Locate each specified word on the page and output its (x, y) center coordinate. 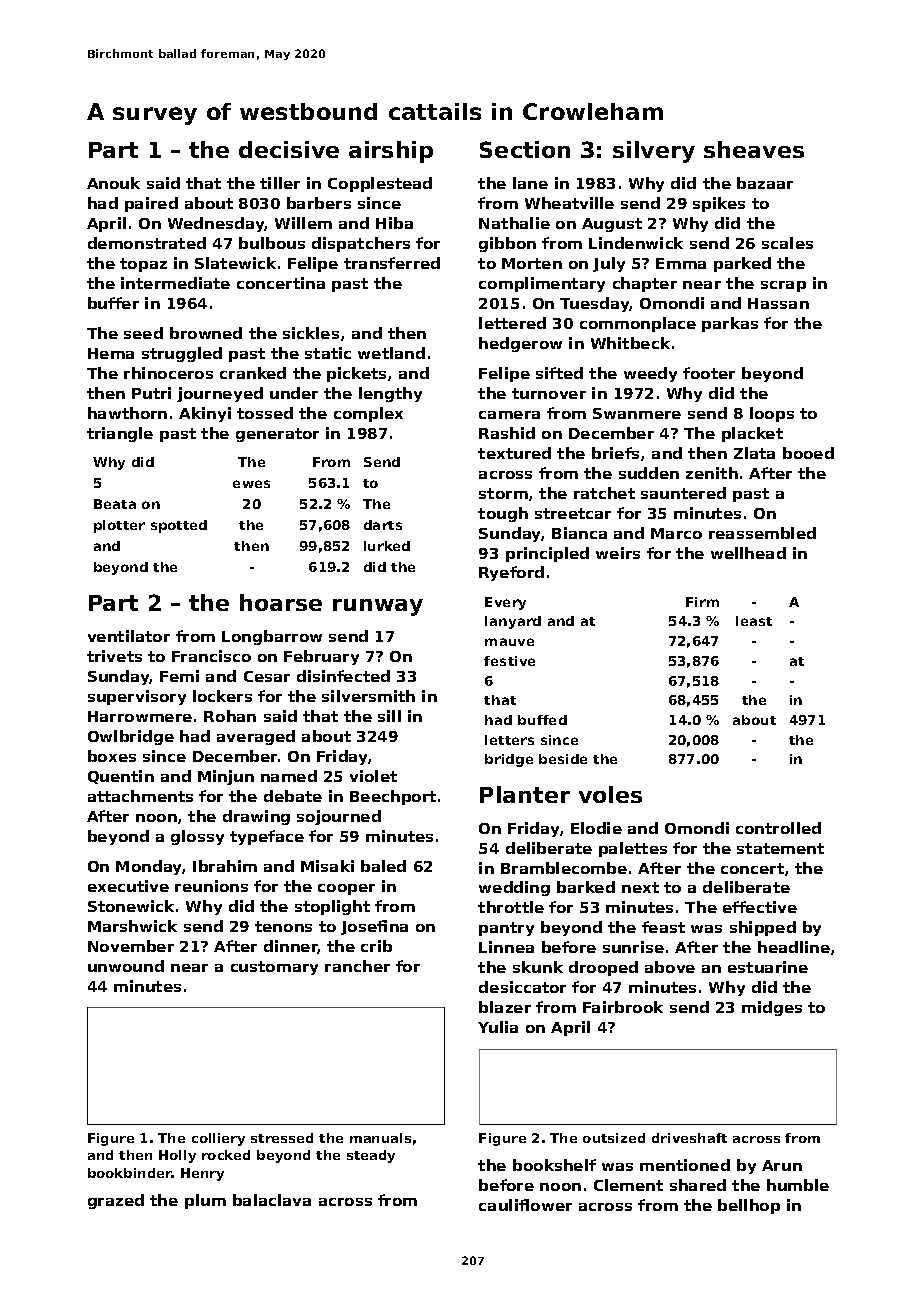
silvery (654, 152)
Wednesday (216, 224)
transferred (392, 263)
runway (378, 607)
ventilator (129, 636)
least (754, 621)
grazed (116, 1201)
